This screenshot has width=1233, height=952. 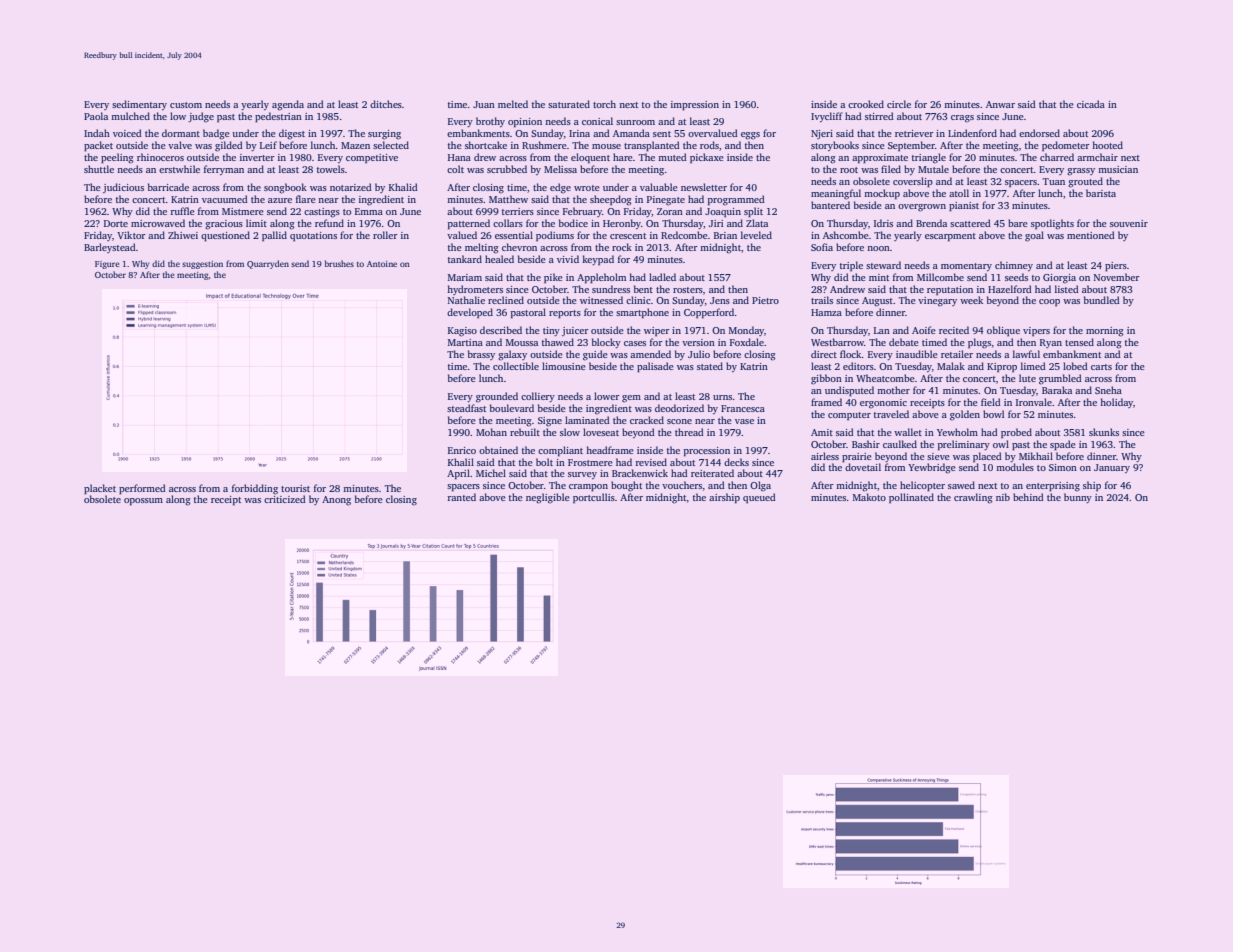 I want to click on lawful, so click(x=1026, y=354).
